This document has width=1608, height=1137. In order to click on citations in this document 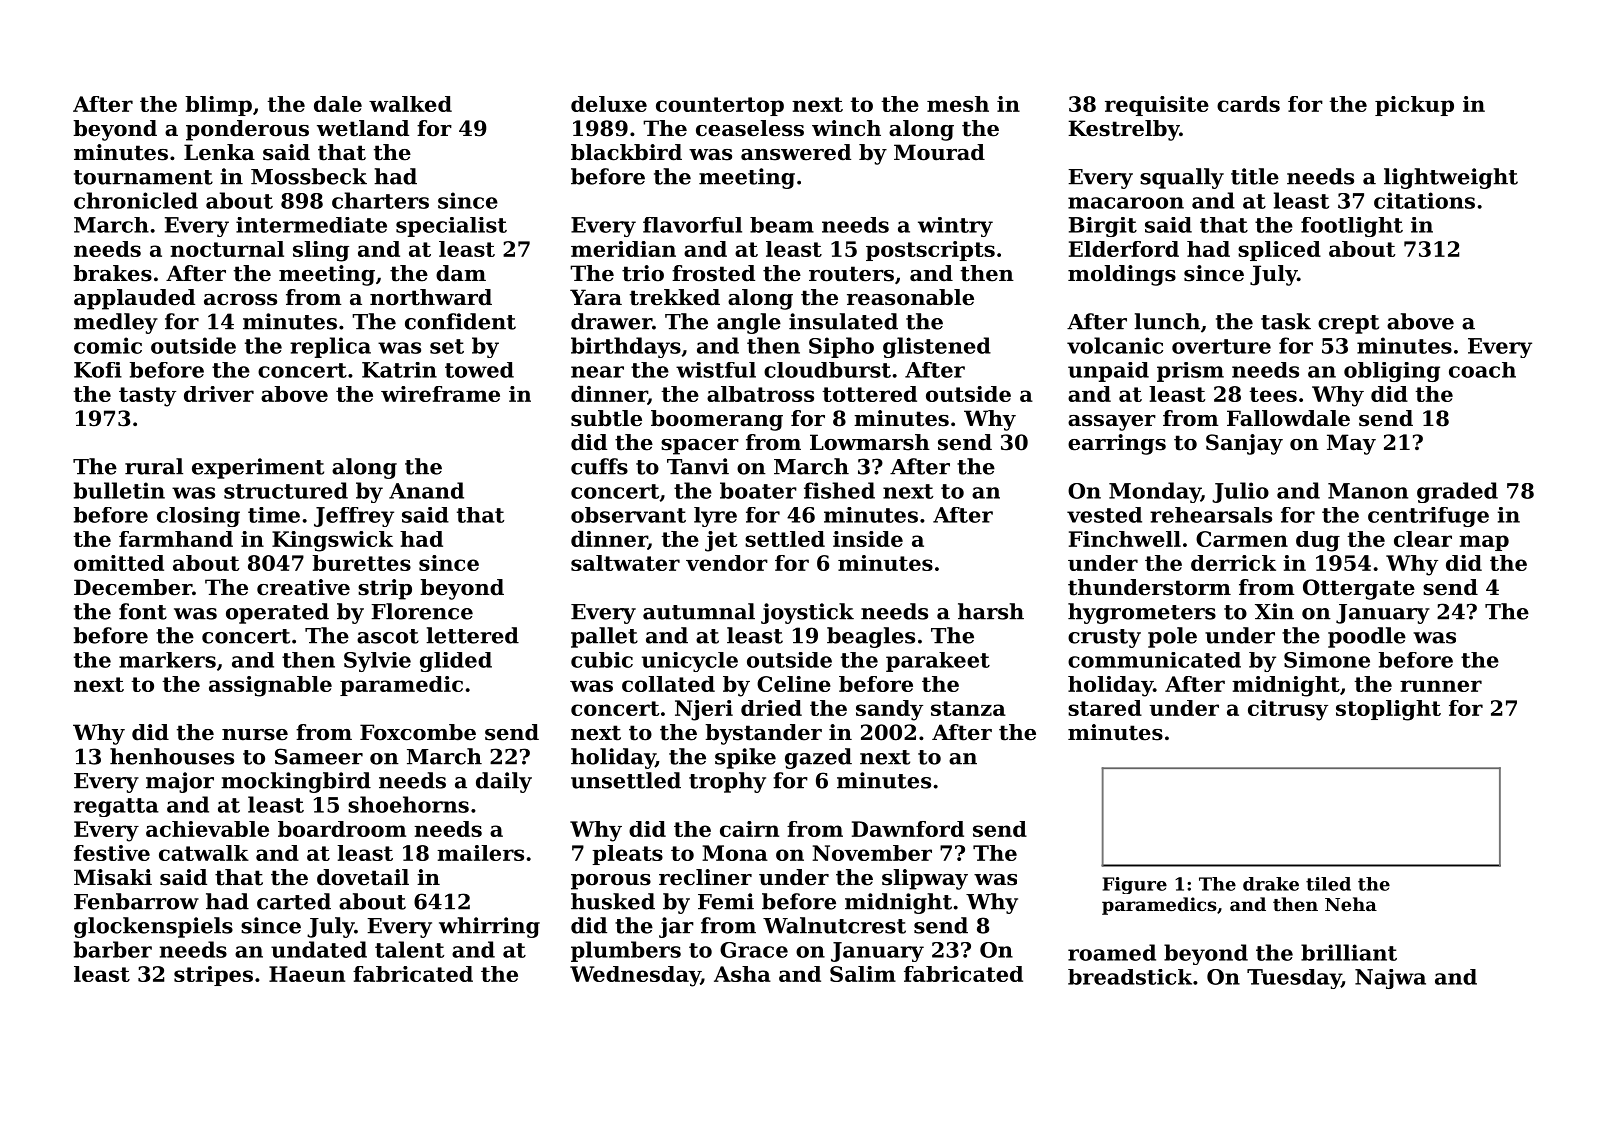, I will do `click(1424, 200)`.
